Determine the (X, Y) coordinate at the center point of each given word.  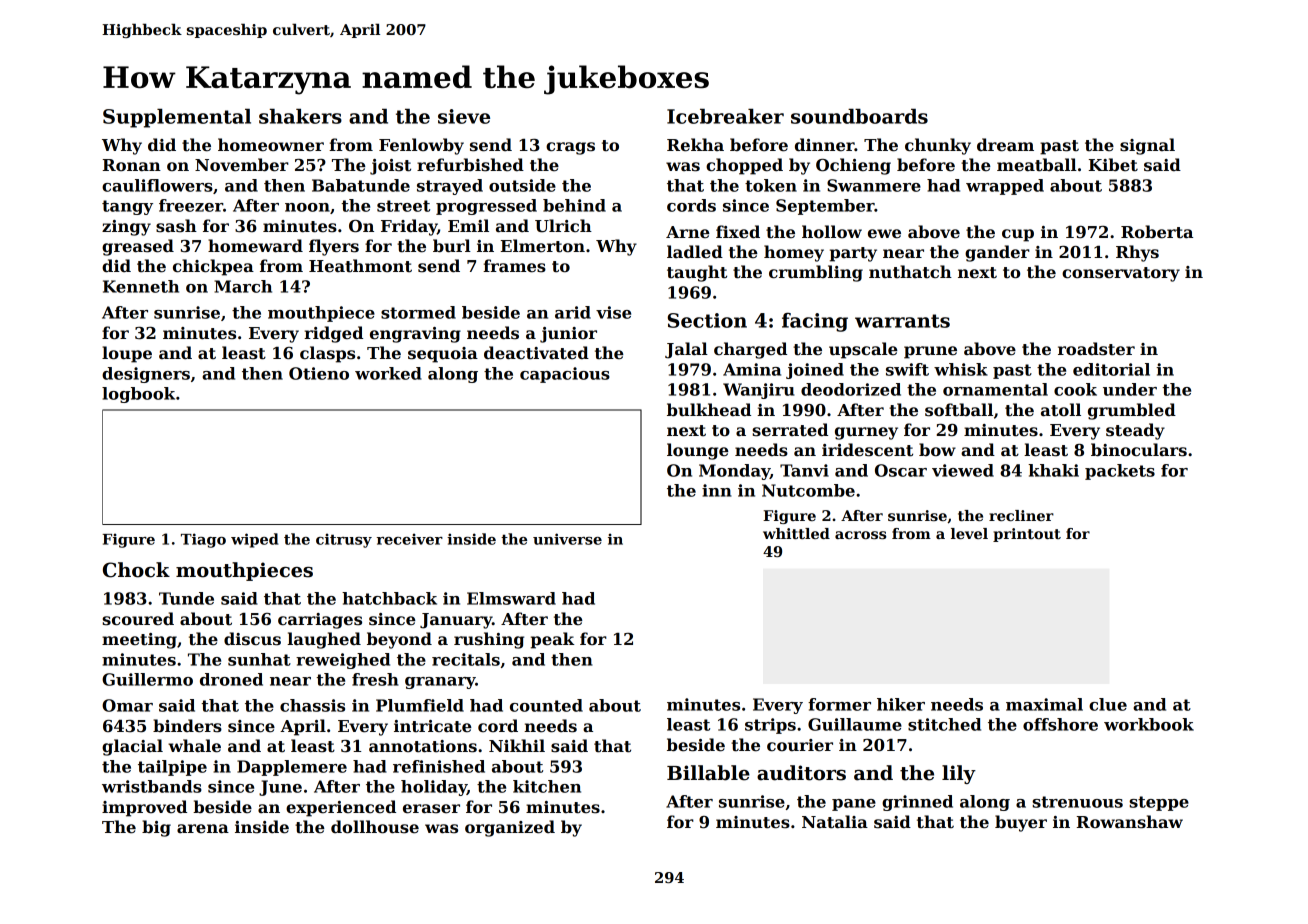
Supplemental (177, 118)
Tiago (203, 540)
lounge (698, 451)
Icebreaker (725, 116)
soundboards (859, 116)
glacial (132, 747)
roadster (1096, 349)
